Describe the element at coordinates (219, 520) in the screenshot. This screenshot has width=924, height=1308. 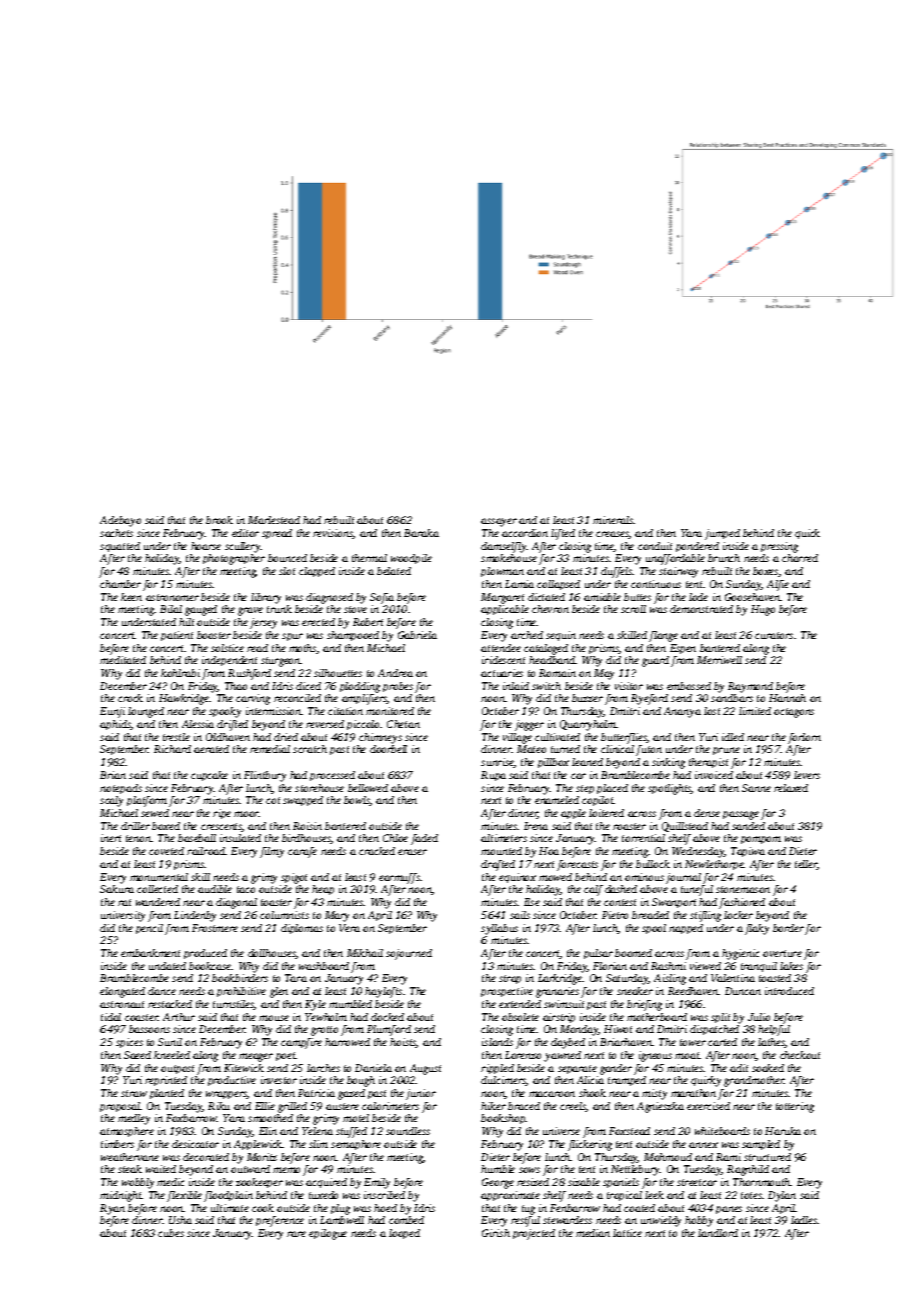
I see `brook` at that location.
